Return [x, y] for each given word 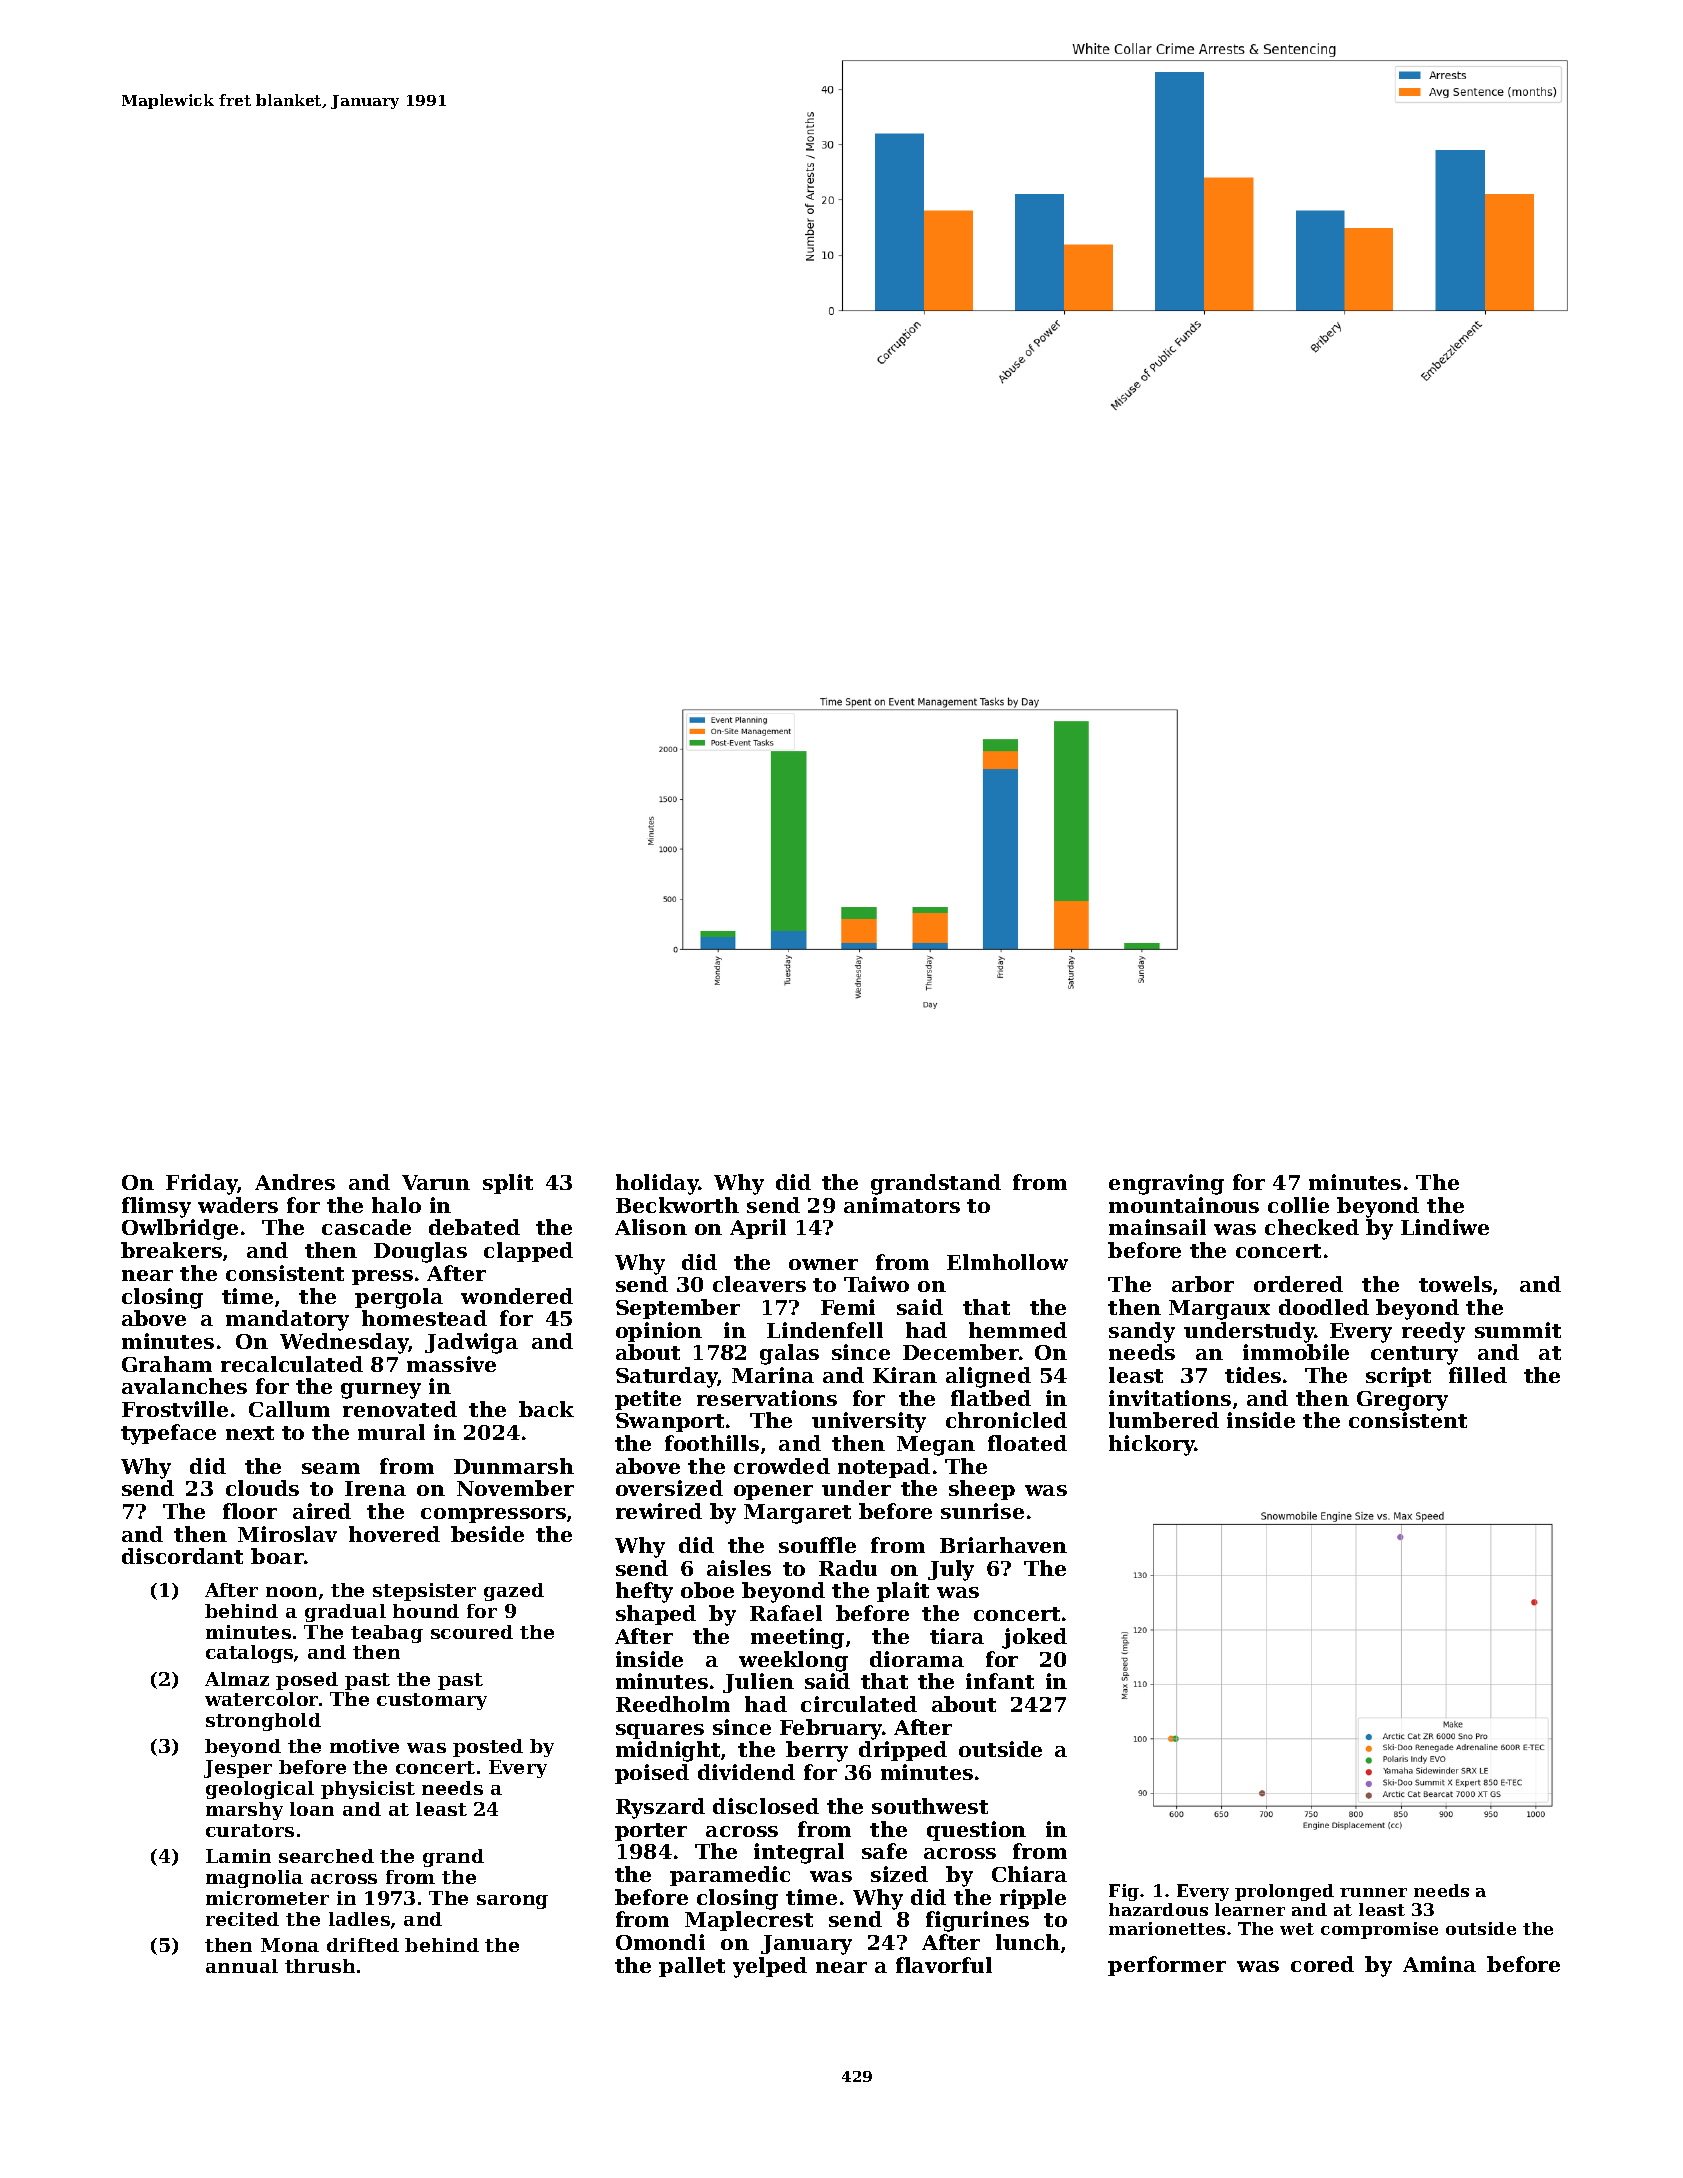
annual [242, 1966]
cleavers [759, 1284]
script [1398, 1377]
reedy [1433, 1332]
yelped [770, 1967]
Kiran [905, 1375]
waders [238, 1205]
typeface [168, 1434]
